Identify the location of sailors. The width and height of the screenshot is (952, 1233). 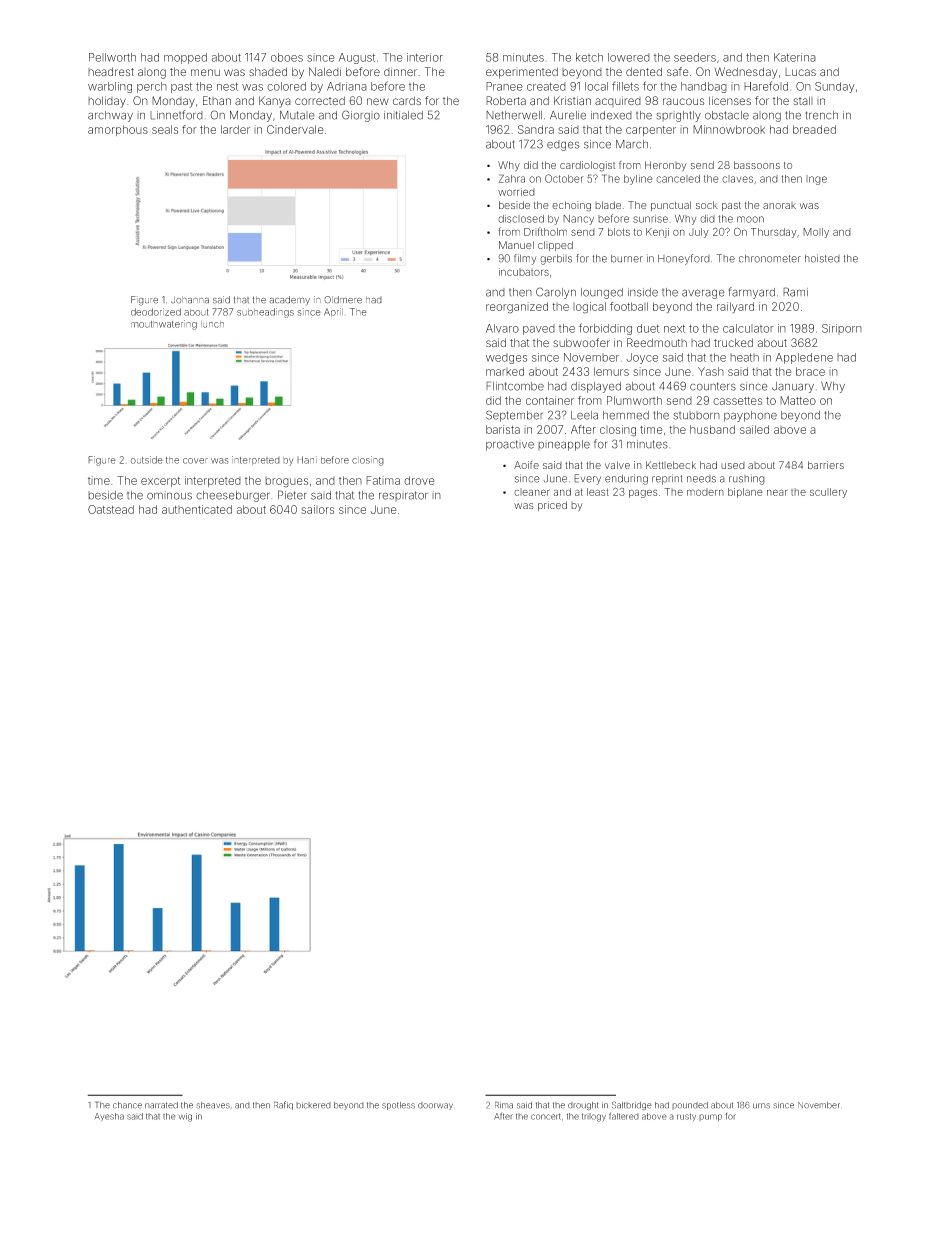
(317, 509).
